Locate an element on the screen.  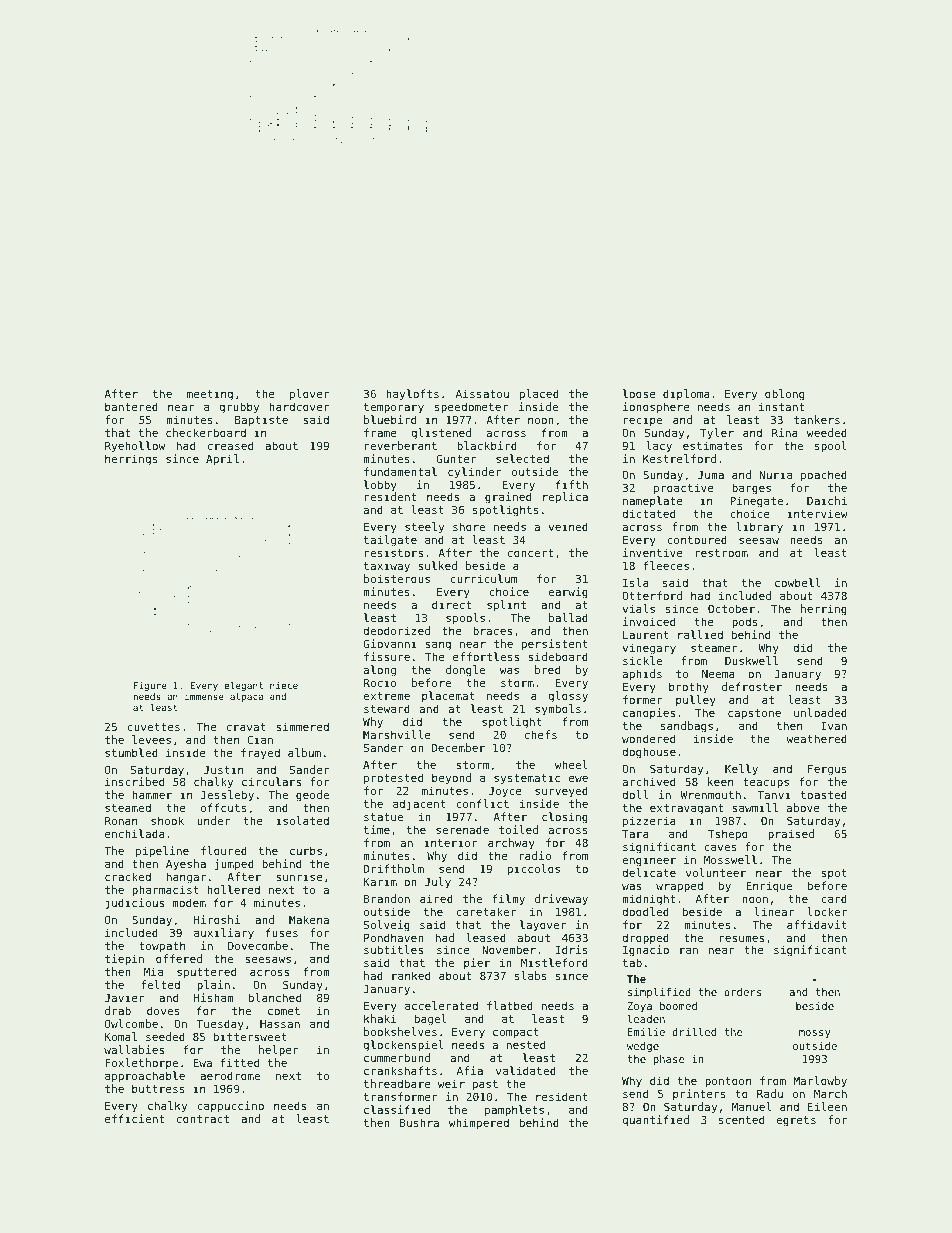
protested is located at coordinates (393, 779).
